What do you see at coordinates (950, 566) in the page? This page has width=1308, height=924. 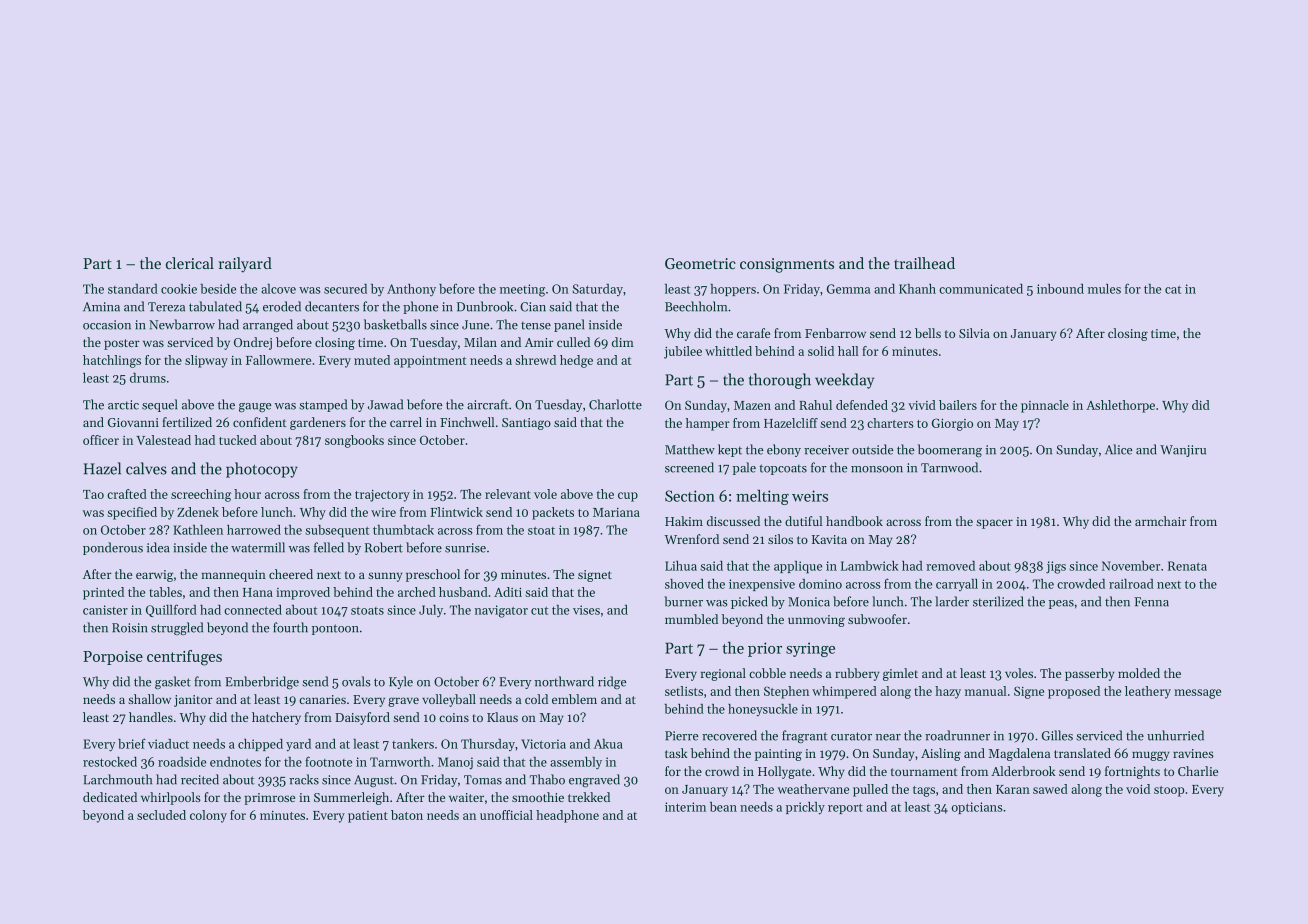 I see `removed` at bounding box center [950, 566].
